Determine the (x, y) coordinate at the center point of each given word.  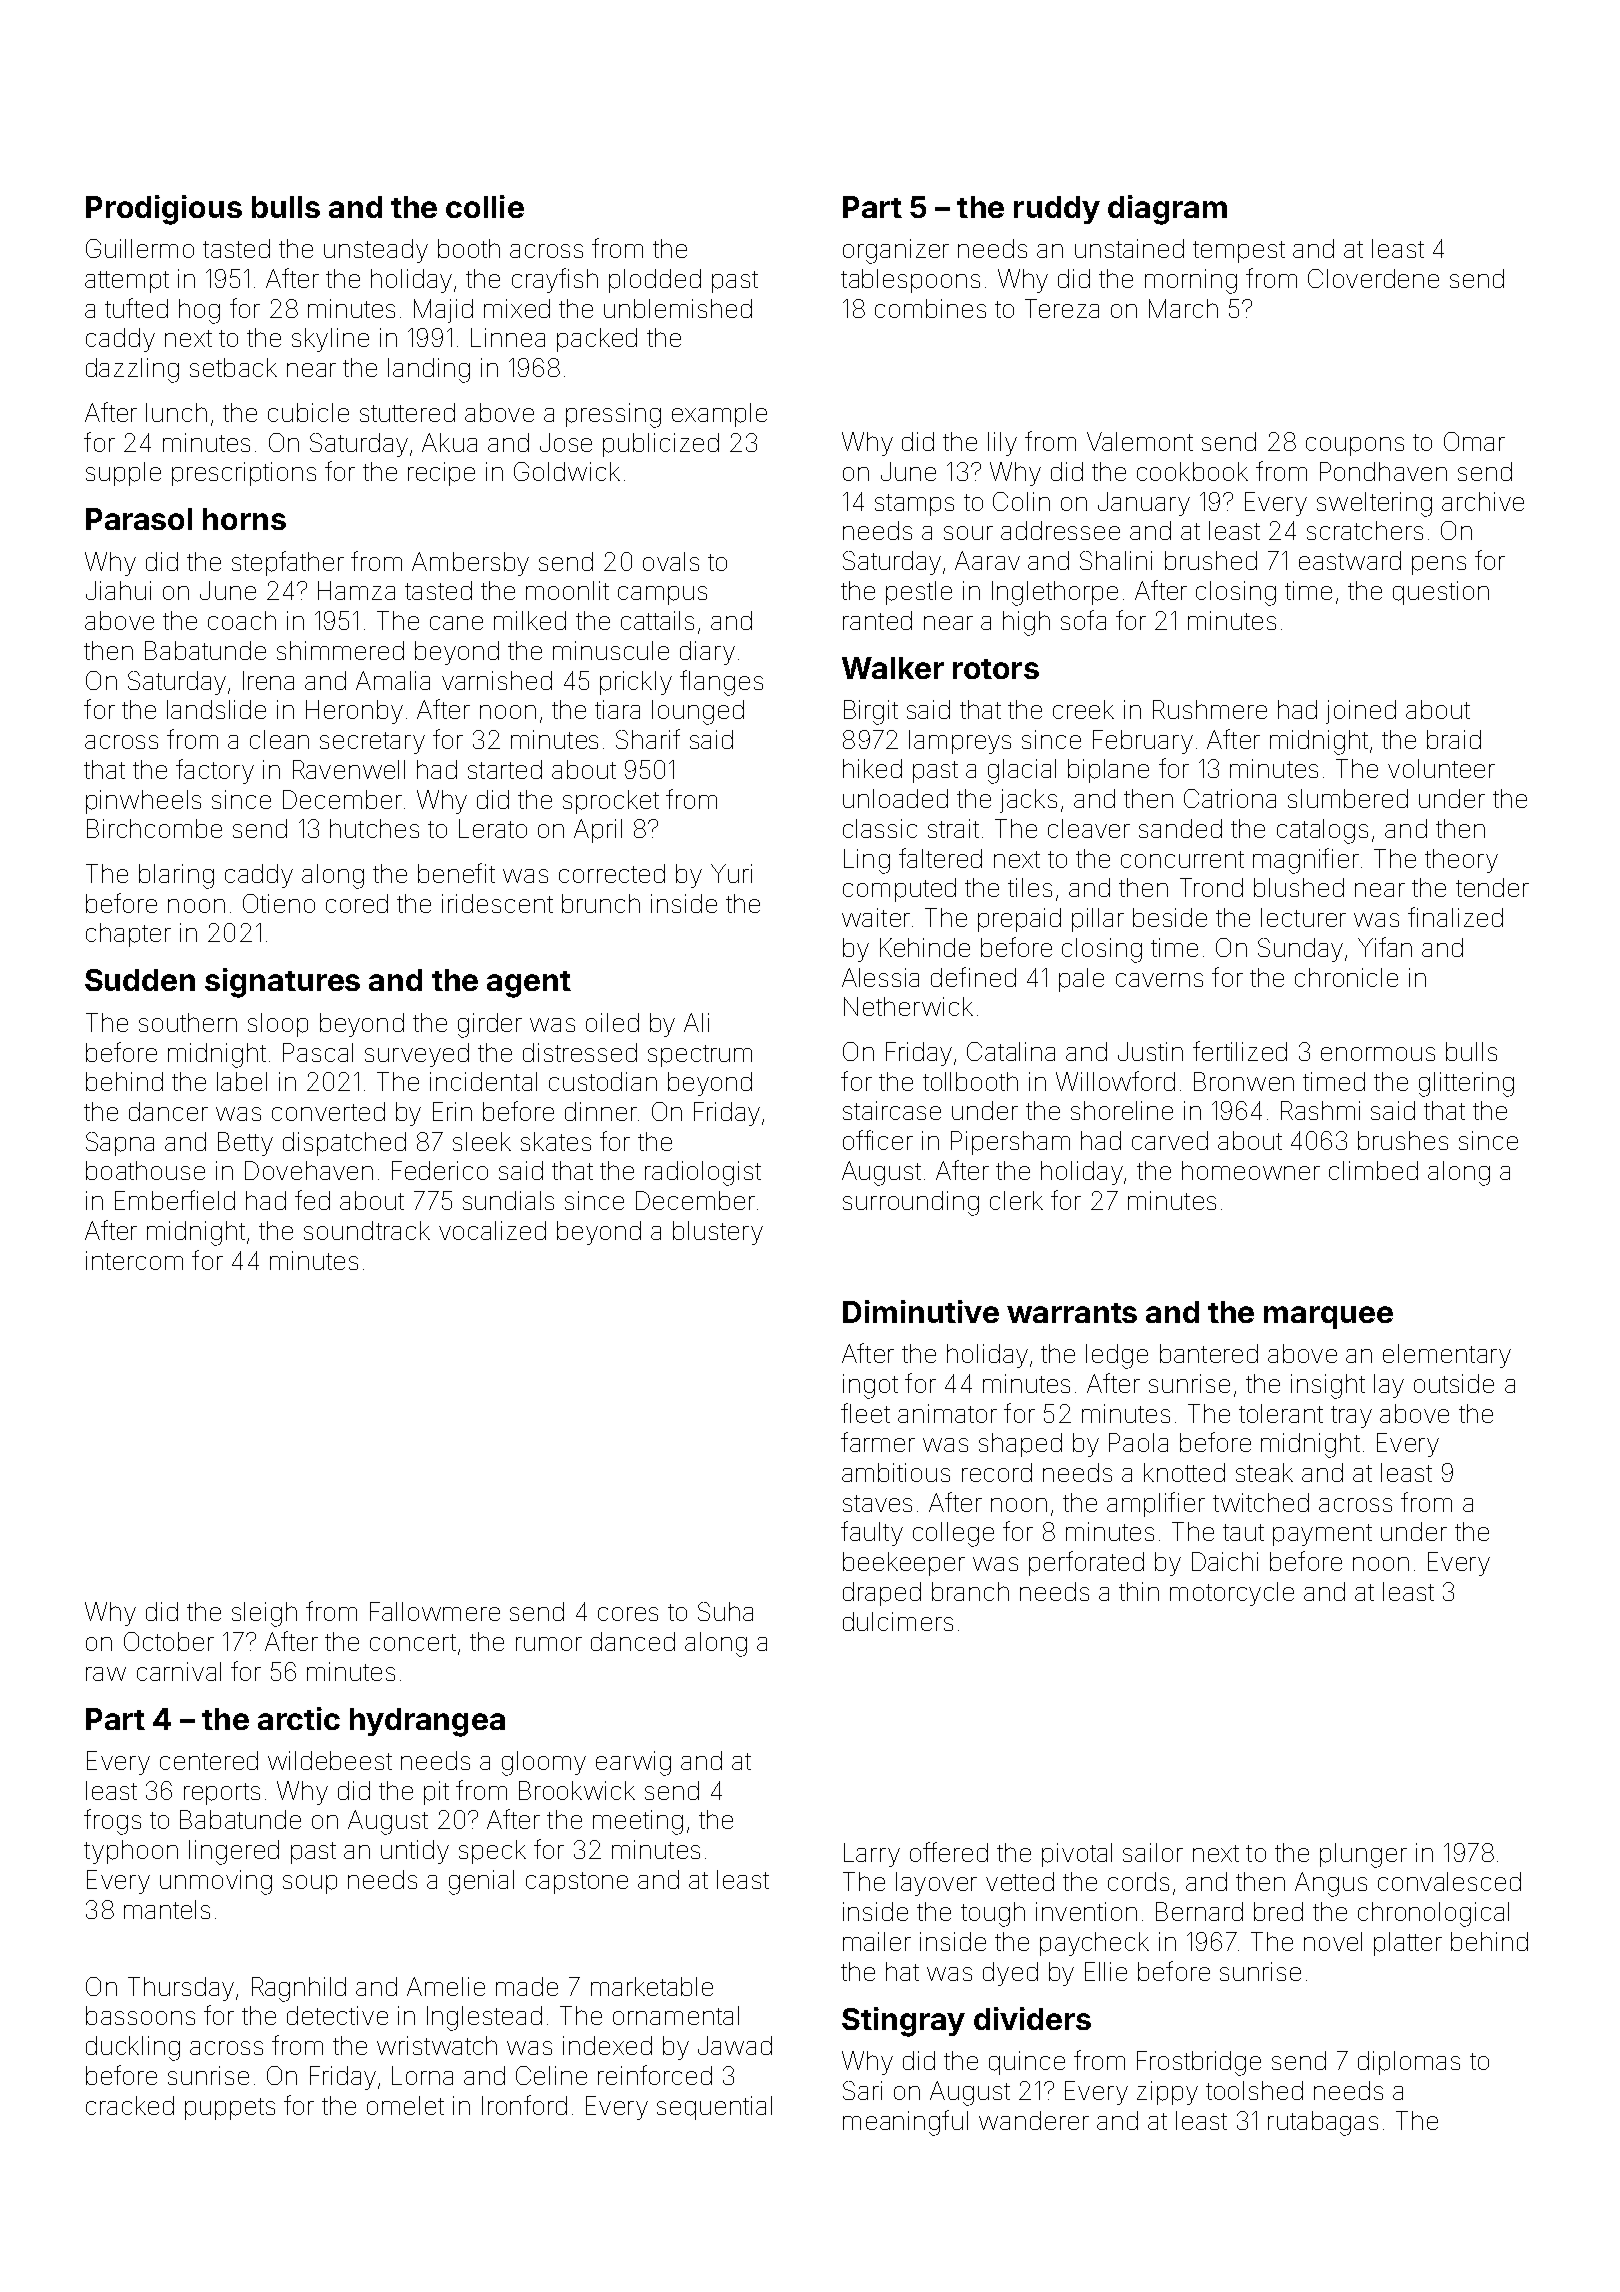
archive (1483, 501)
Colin (1021, 501)
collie (485, 206)
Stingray (903, 2022)
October (169, 1641)
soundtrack (367, 1230)
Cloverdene (1373, 278)
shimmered (340, 650)
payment (1322, 1535)
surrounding (911, 1203)
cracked (130, 2105)
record (997, 1472)
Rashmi (1320, 1110)
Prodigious (164, 210)
